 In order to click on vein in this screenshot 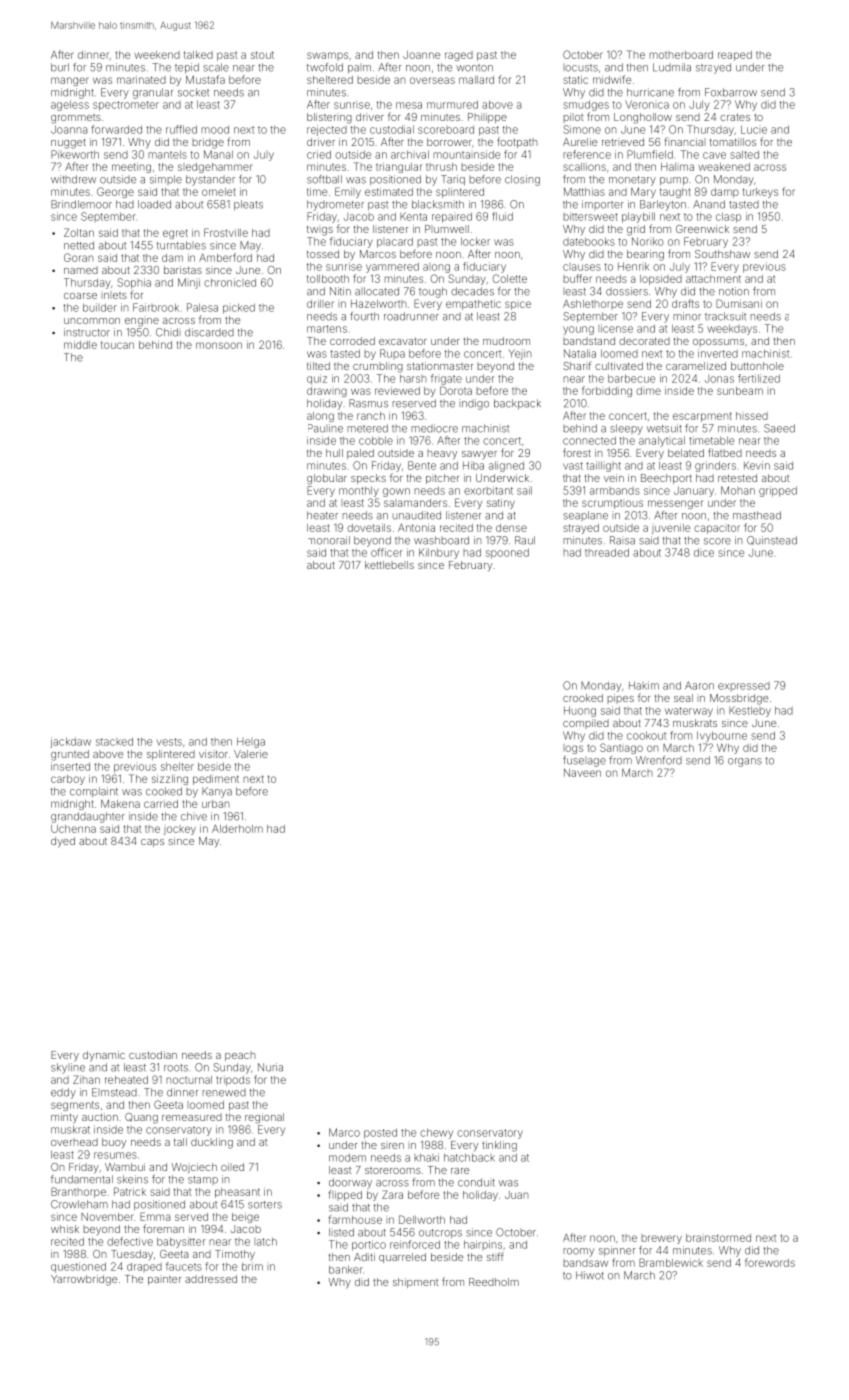, I will do `click(614, 478)`.
